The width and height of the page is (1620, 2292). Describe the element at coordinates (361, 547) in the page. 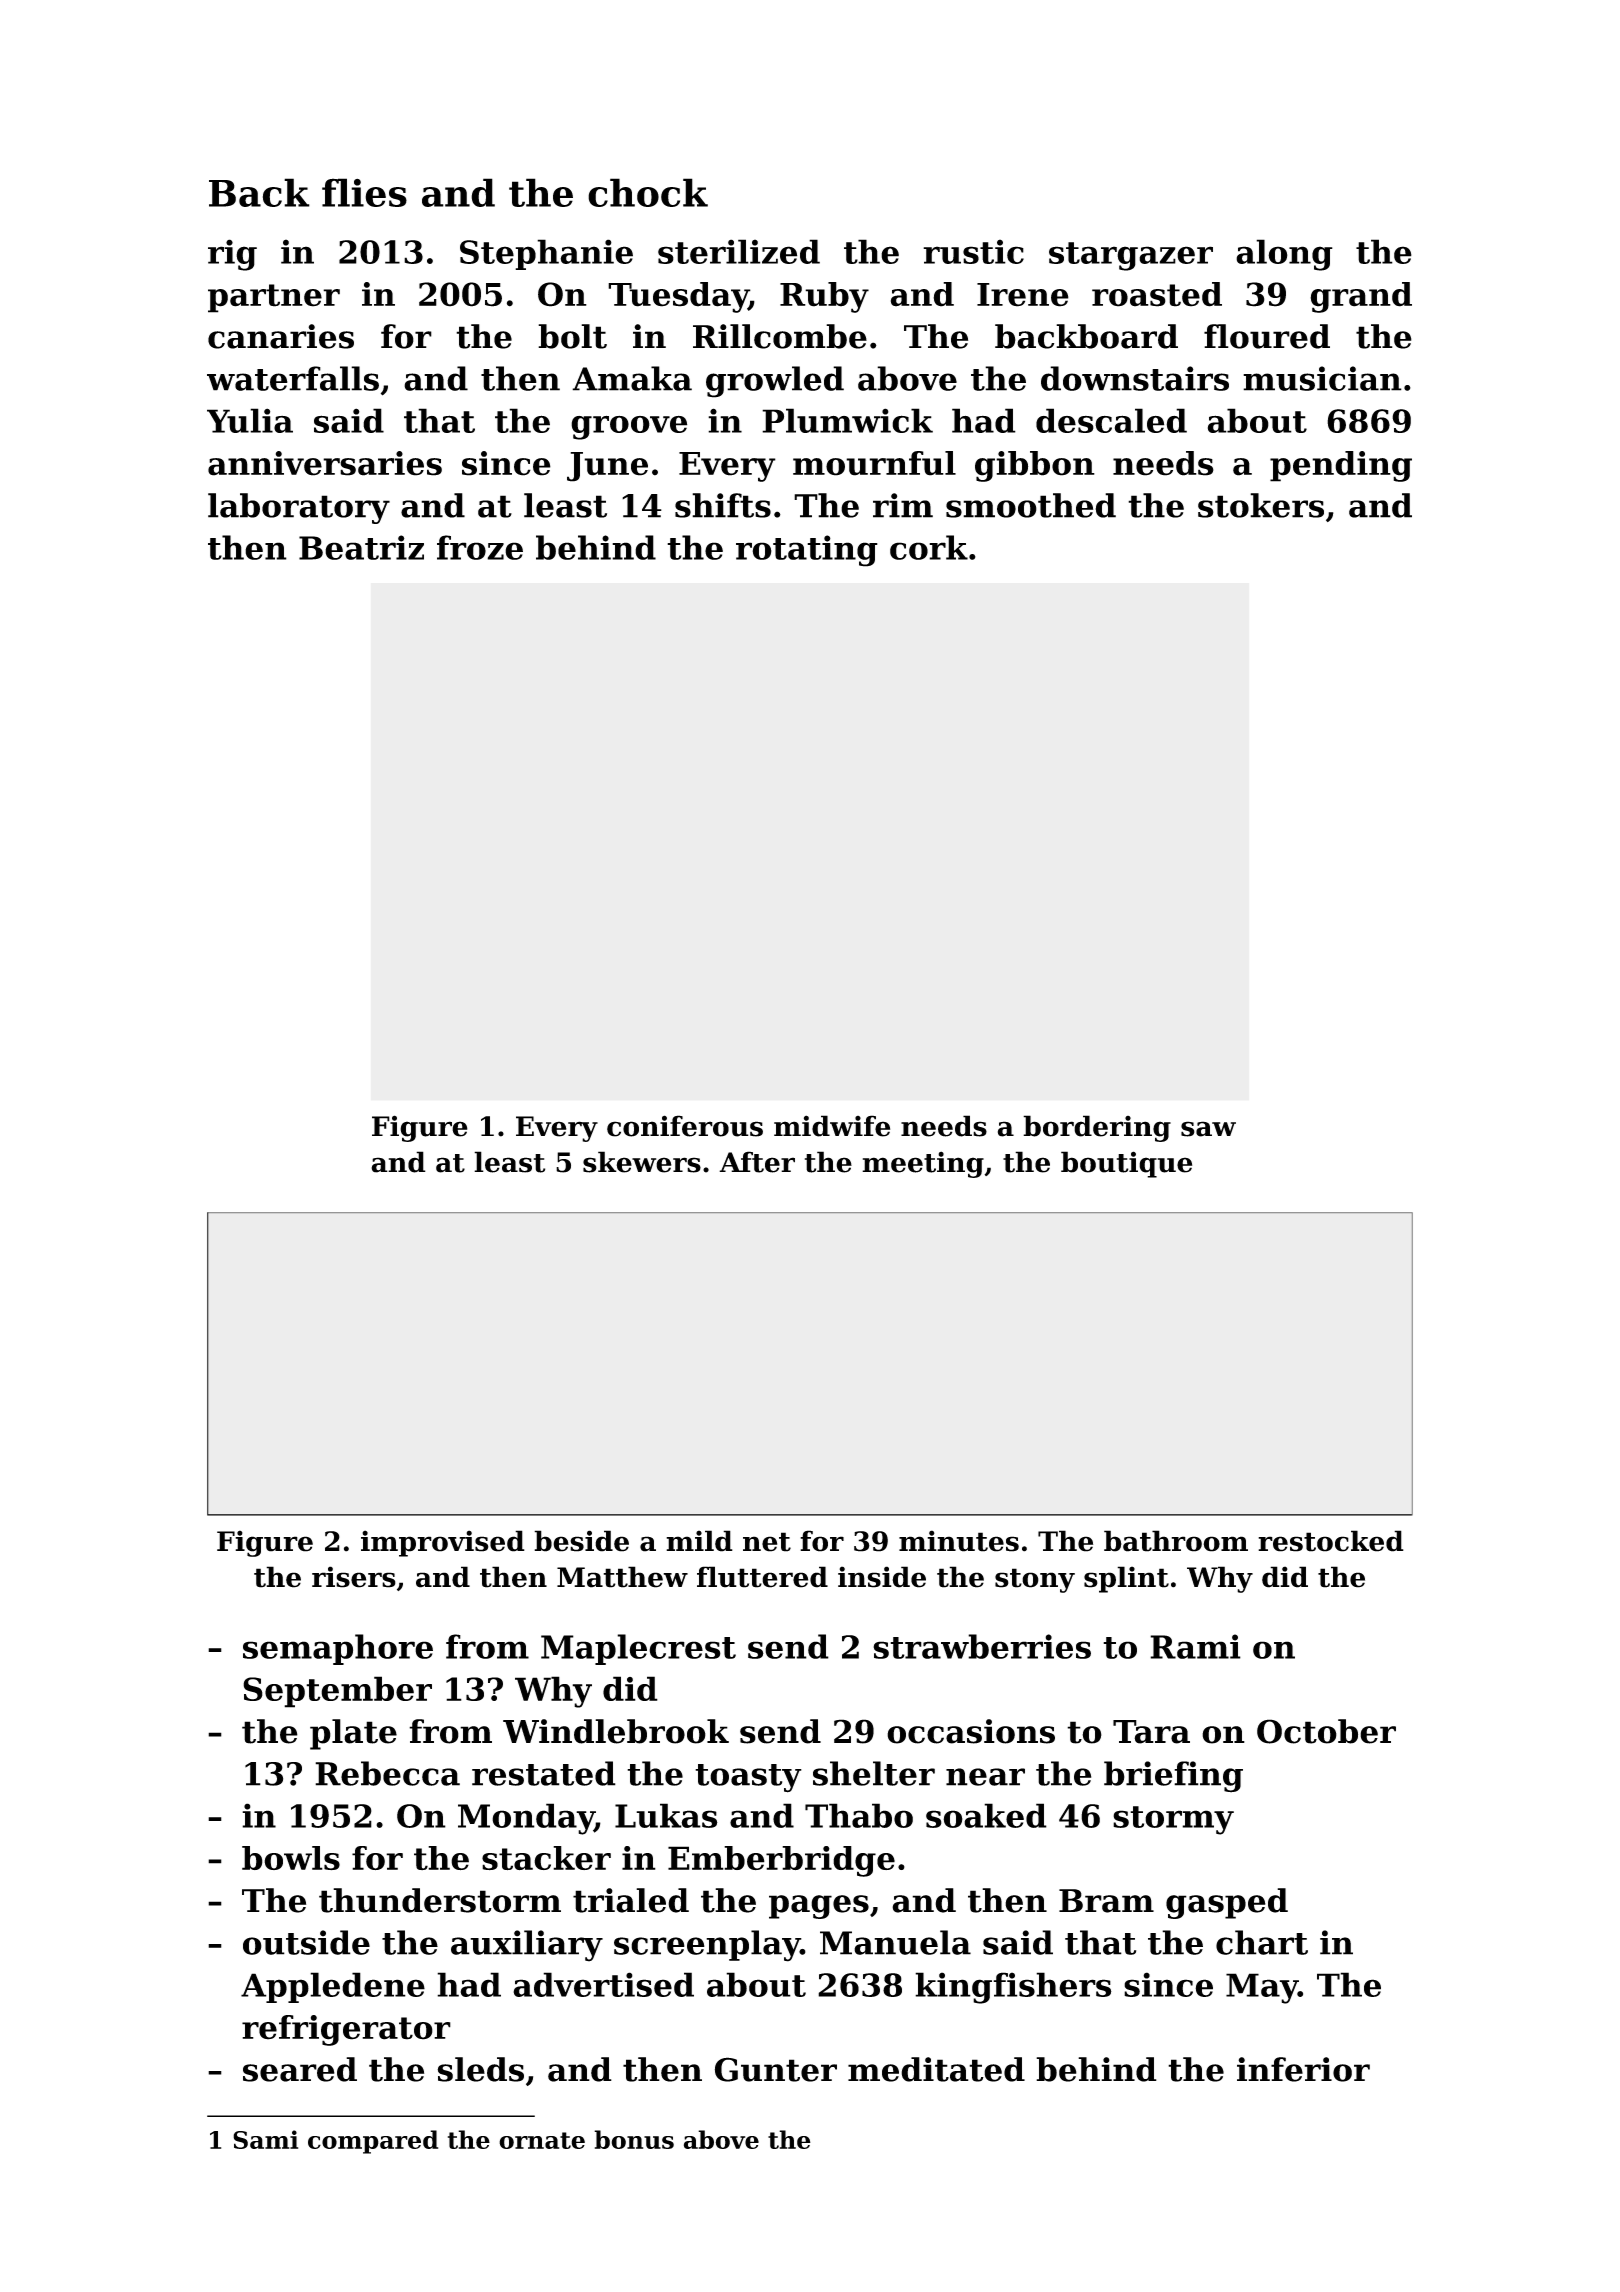

I see `Beatriz` at that location.
